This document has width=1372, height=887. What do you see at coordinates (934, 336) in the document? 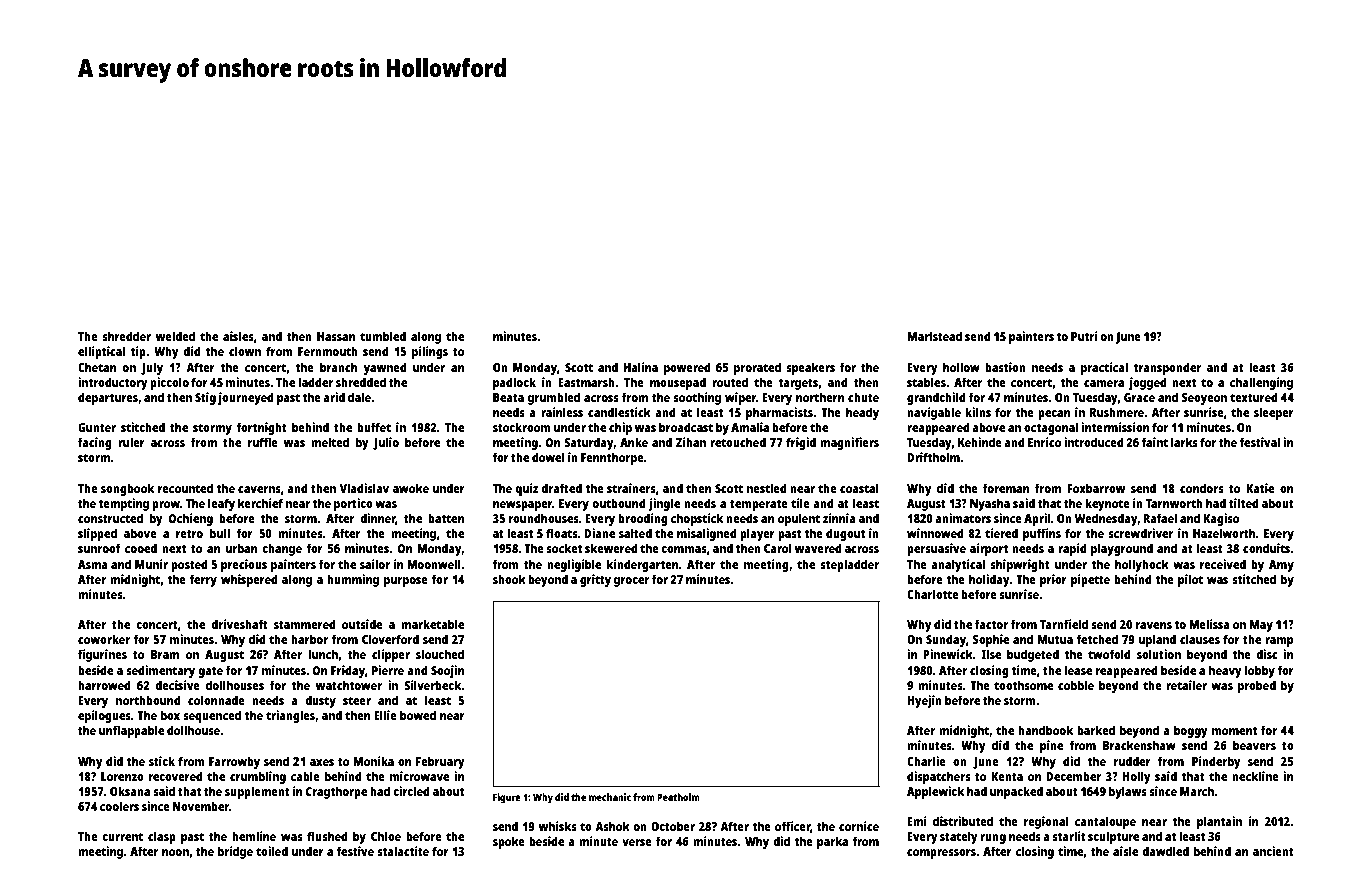
I see `Marlstead` at bounding box center [934, 336].
